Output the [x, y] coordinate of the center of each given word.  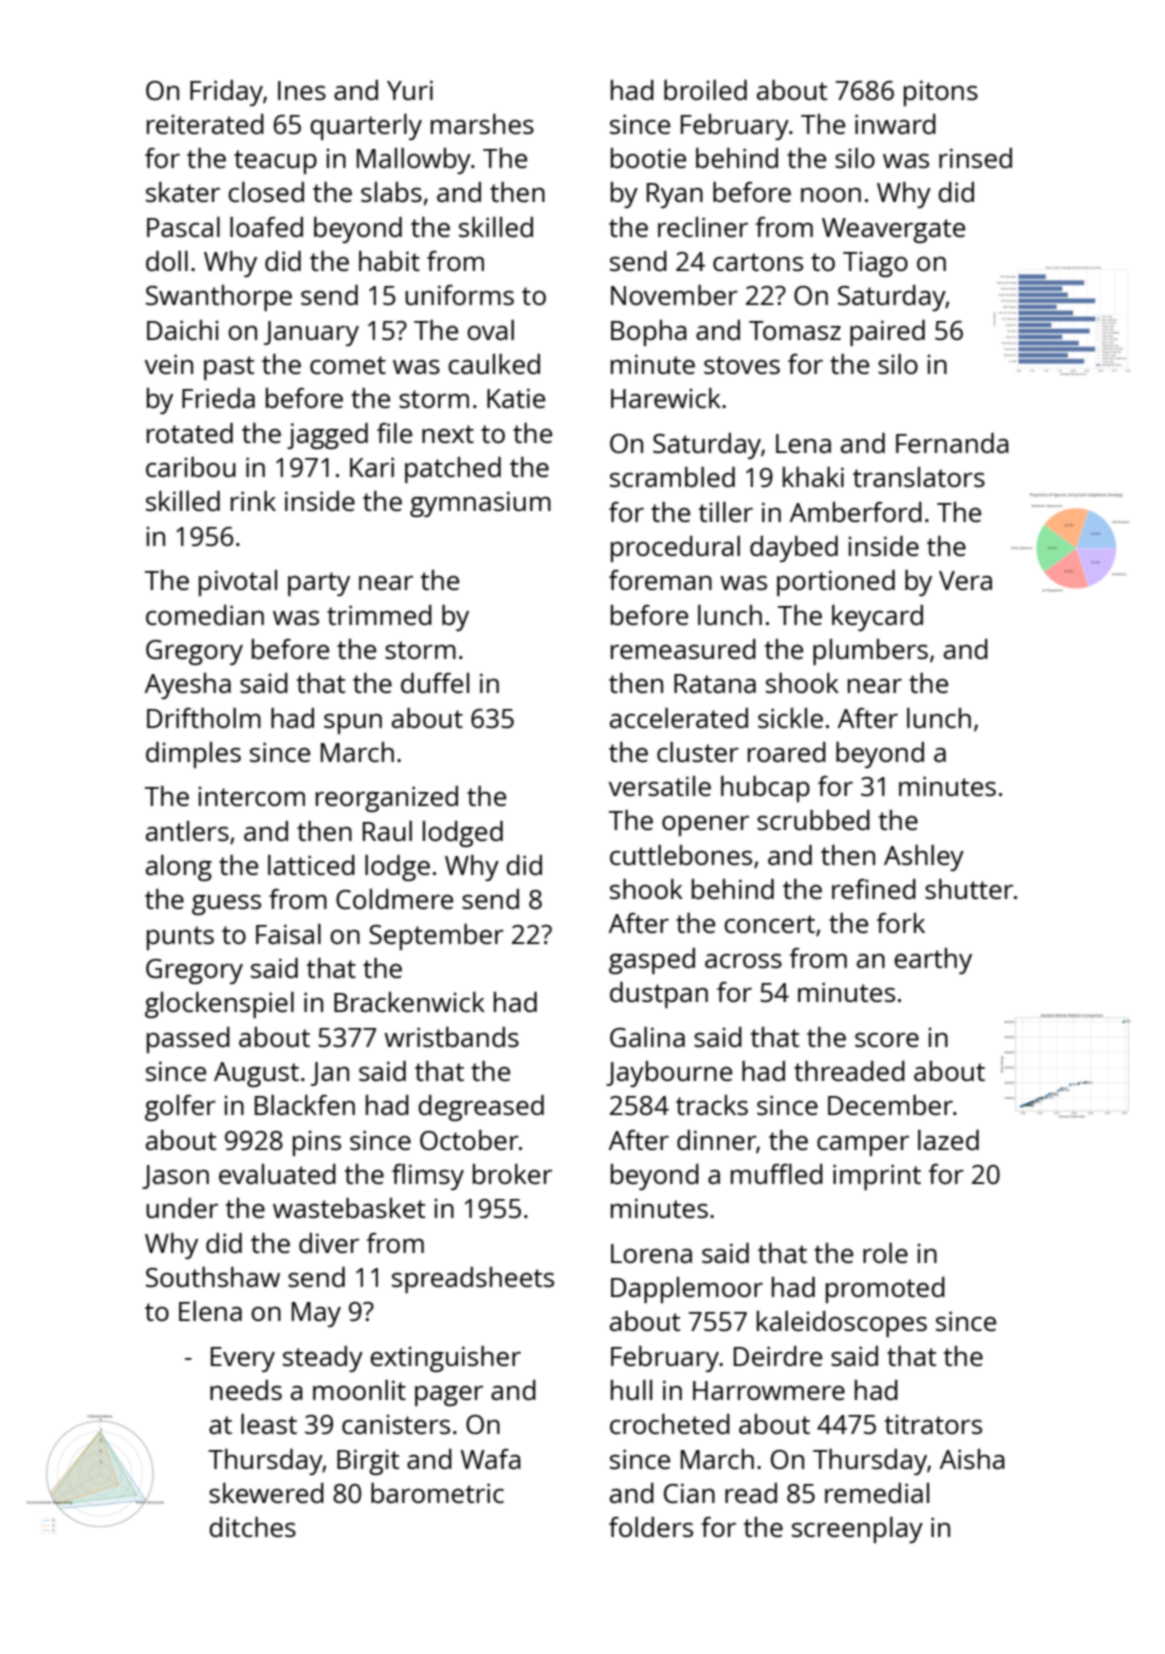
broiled [705, 90]
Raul [387, 831]
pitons [941, 93]
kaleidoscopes [842, 1324]
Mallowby [414, 161]
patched [453, 470]
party [319, 584]
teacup [275, 162]
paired [887, 333]
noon [831, 195]
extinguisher [445, 1359]
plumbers [870, 652]
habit [389, 261]
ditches [252, 1527]
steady [323, 1359]
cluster [698, 752]
